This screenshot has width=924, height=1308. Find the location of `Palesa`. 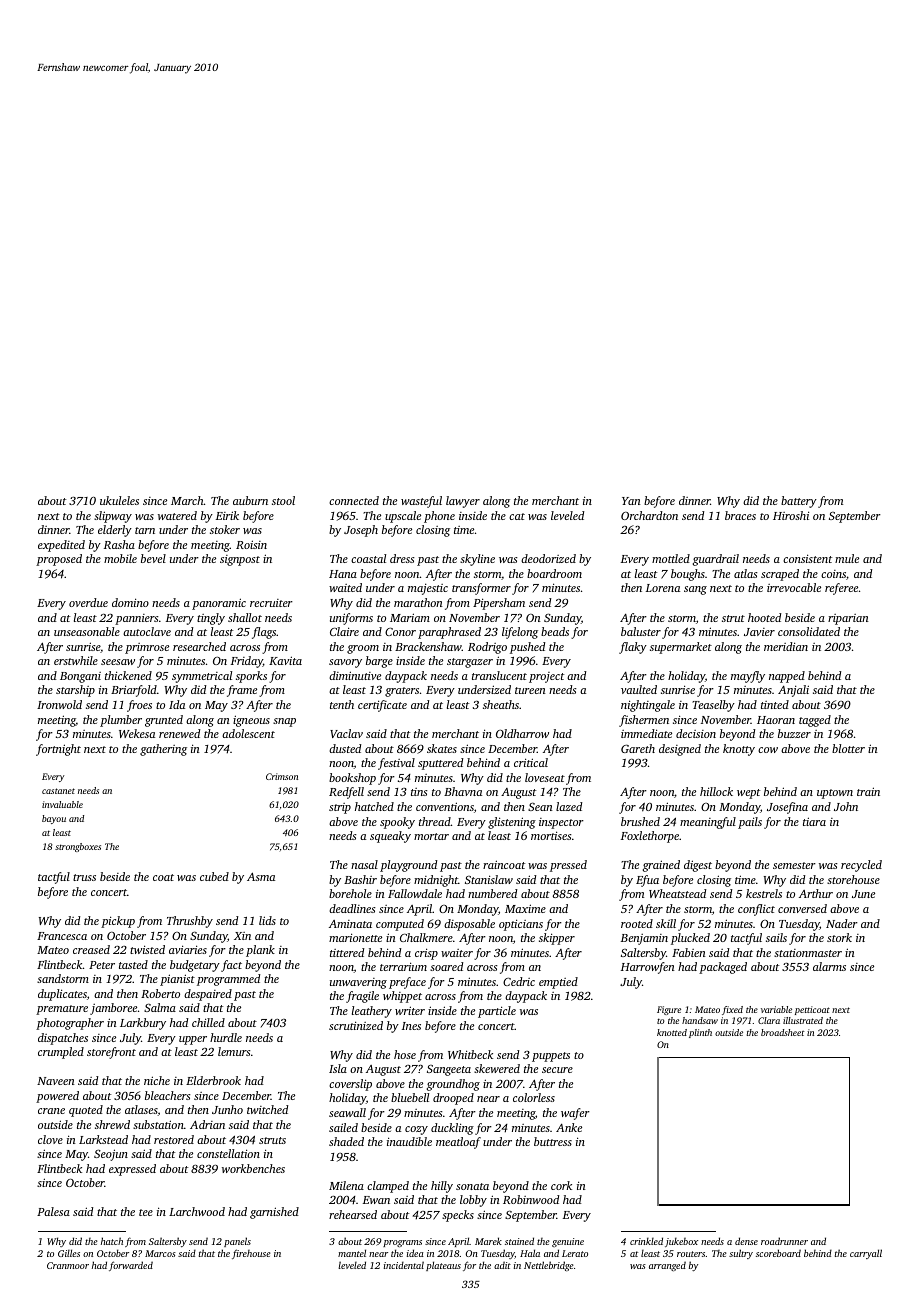

Palesa is located at coordinates (53, 1211).
